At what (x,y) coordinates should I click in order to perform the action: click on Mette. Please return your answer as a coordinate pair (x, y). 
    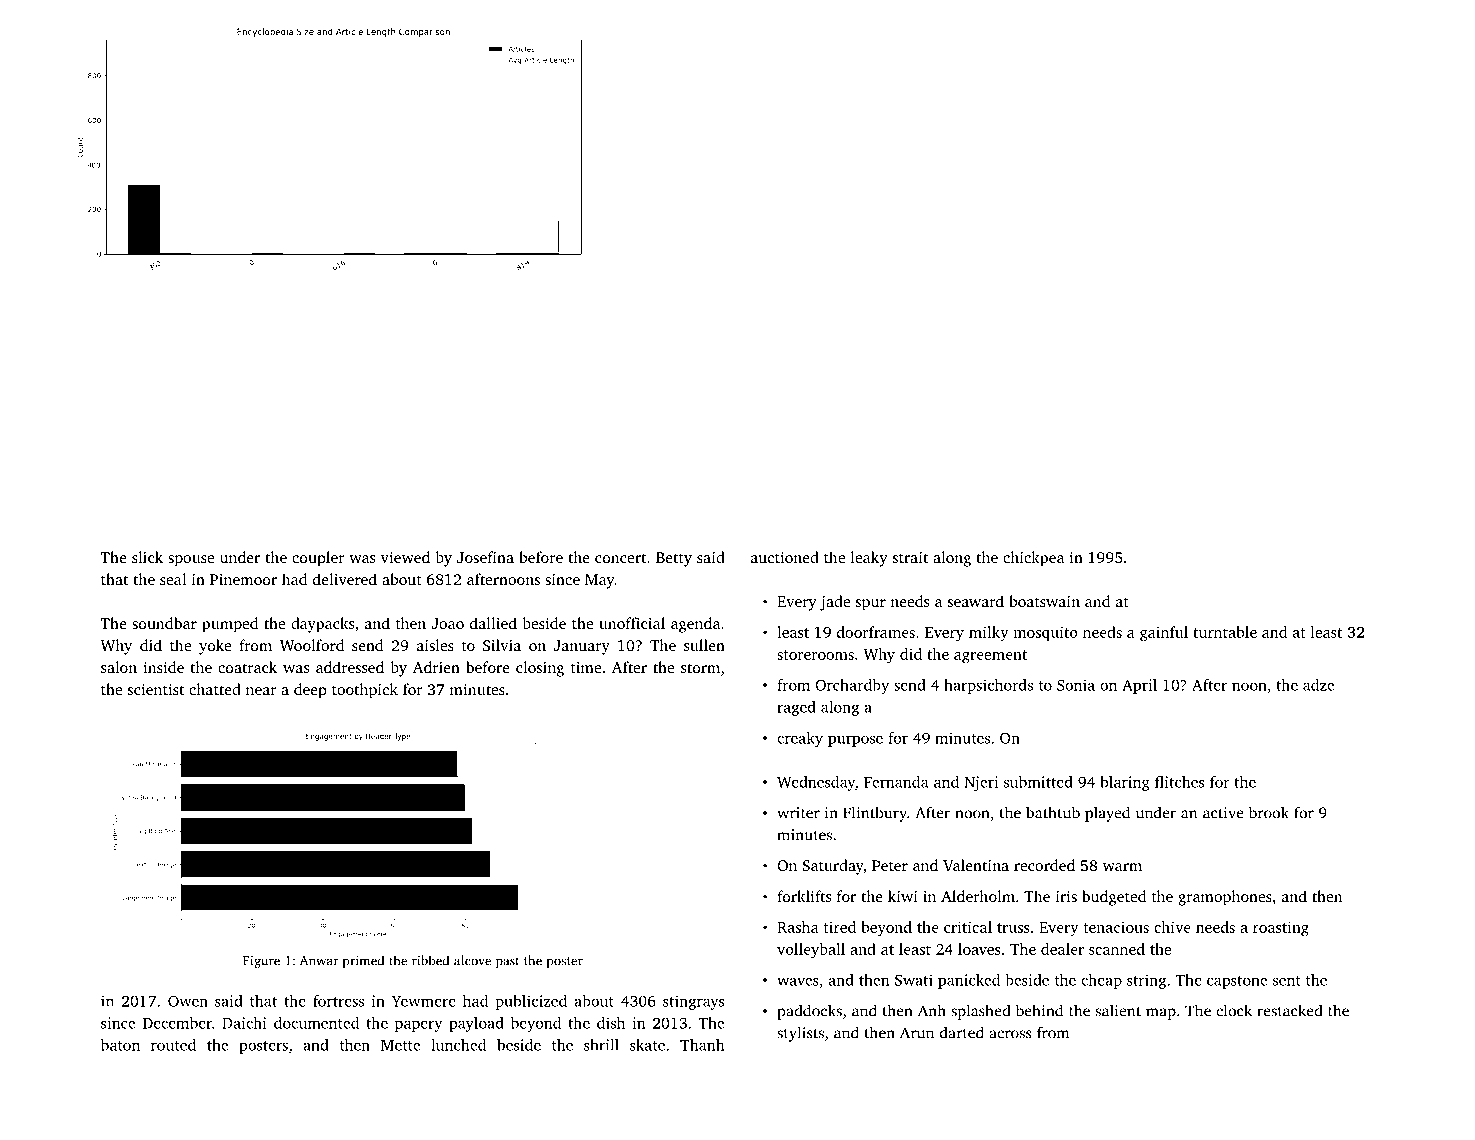
    Looking at the image, I should click on (400, 1045).
